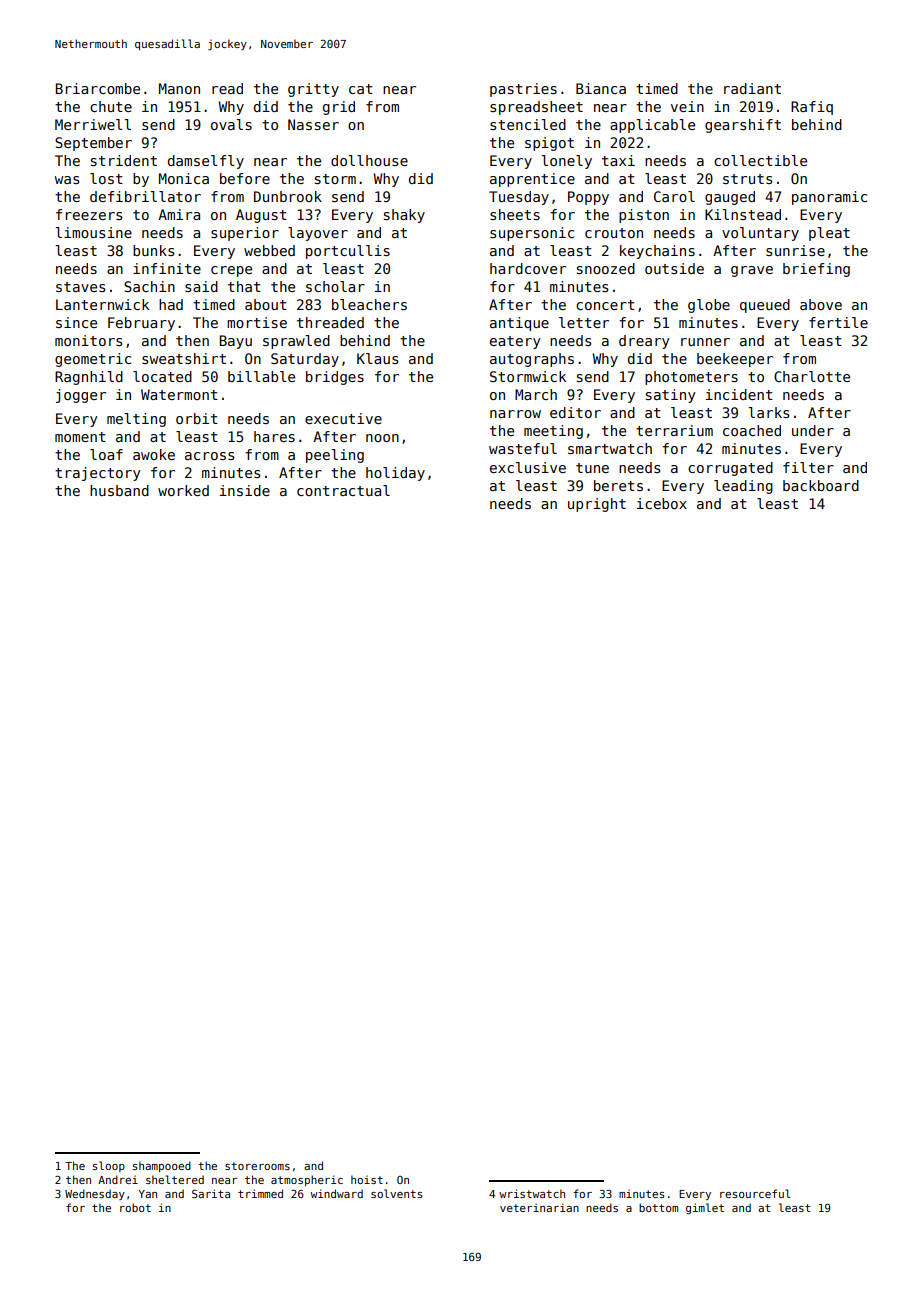 The image size is (924, 1311). Describe the element at coordinates (752, 271) in the document. I see `grave` at that location.
